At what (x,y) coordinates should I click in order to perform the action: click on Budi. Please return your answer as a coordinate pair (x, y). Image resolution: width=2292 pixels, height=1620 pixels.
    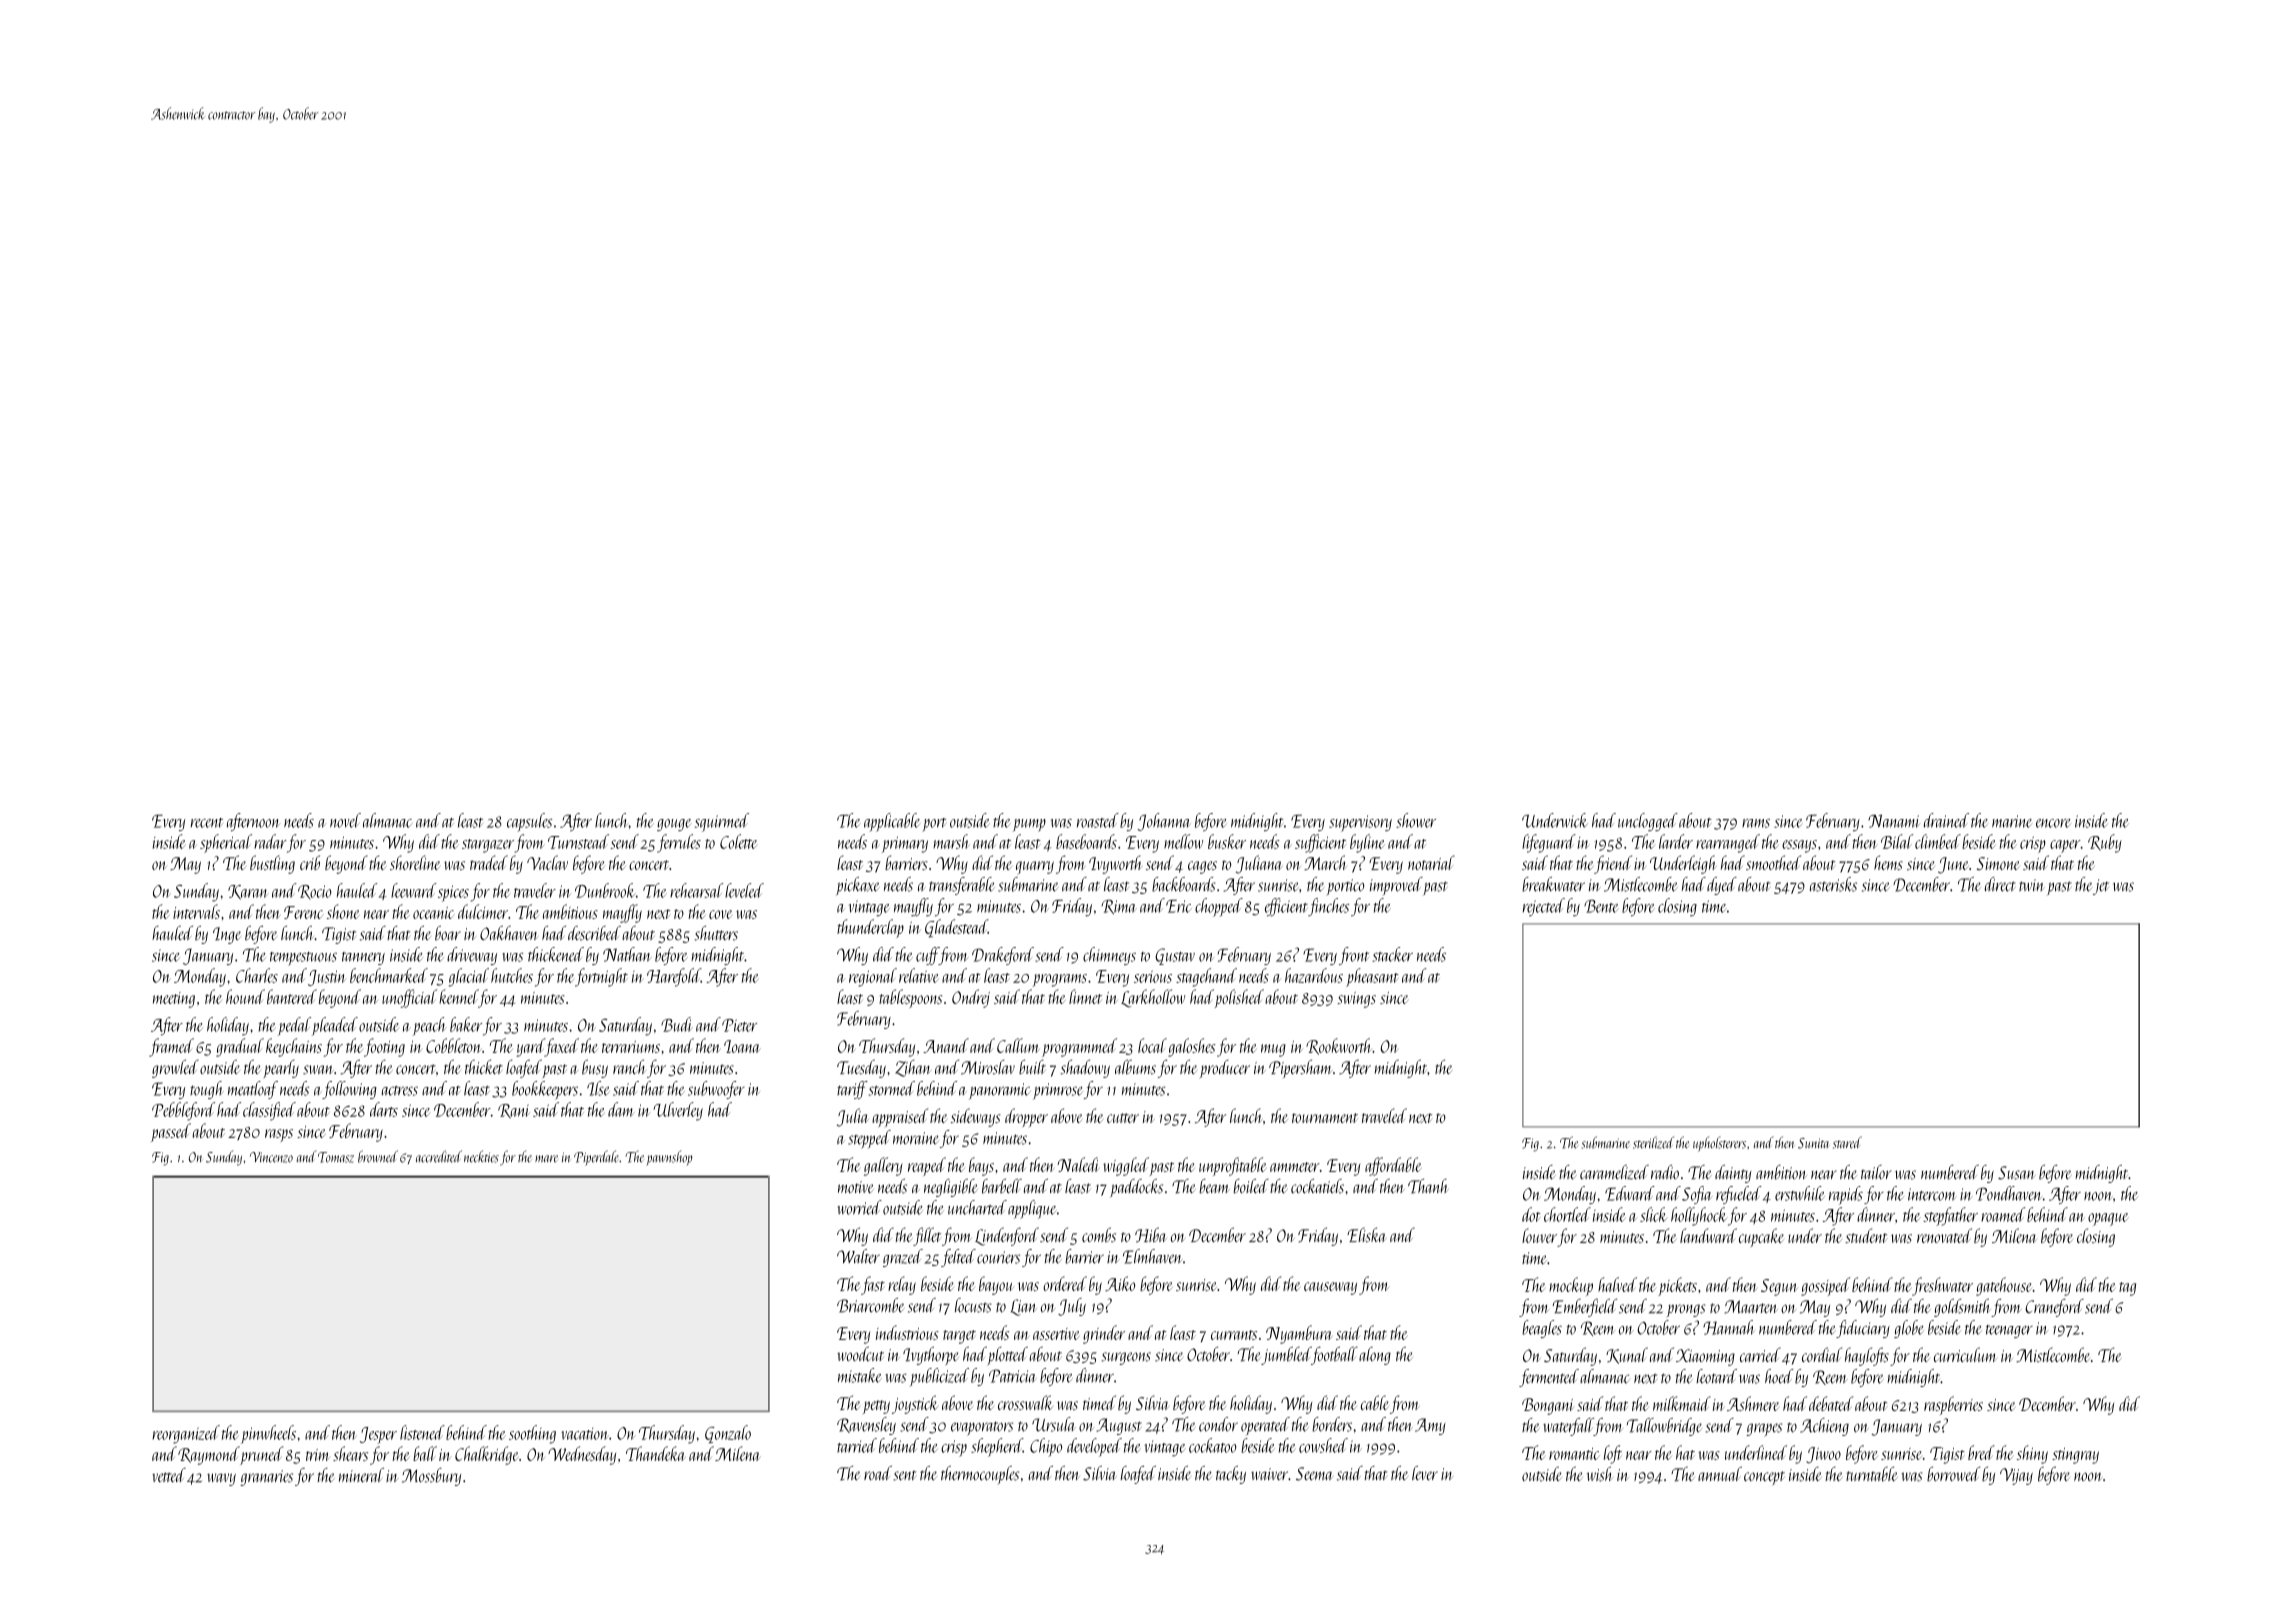
    Looking at the image, I should click on (677, 1024).
